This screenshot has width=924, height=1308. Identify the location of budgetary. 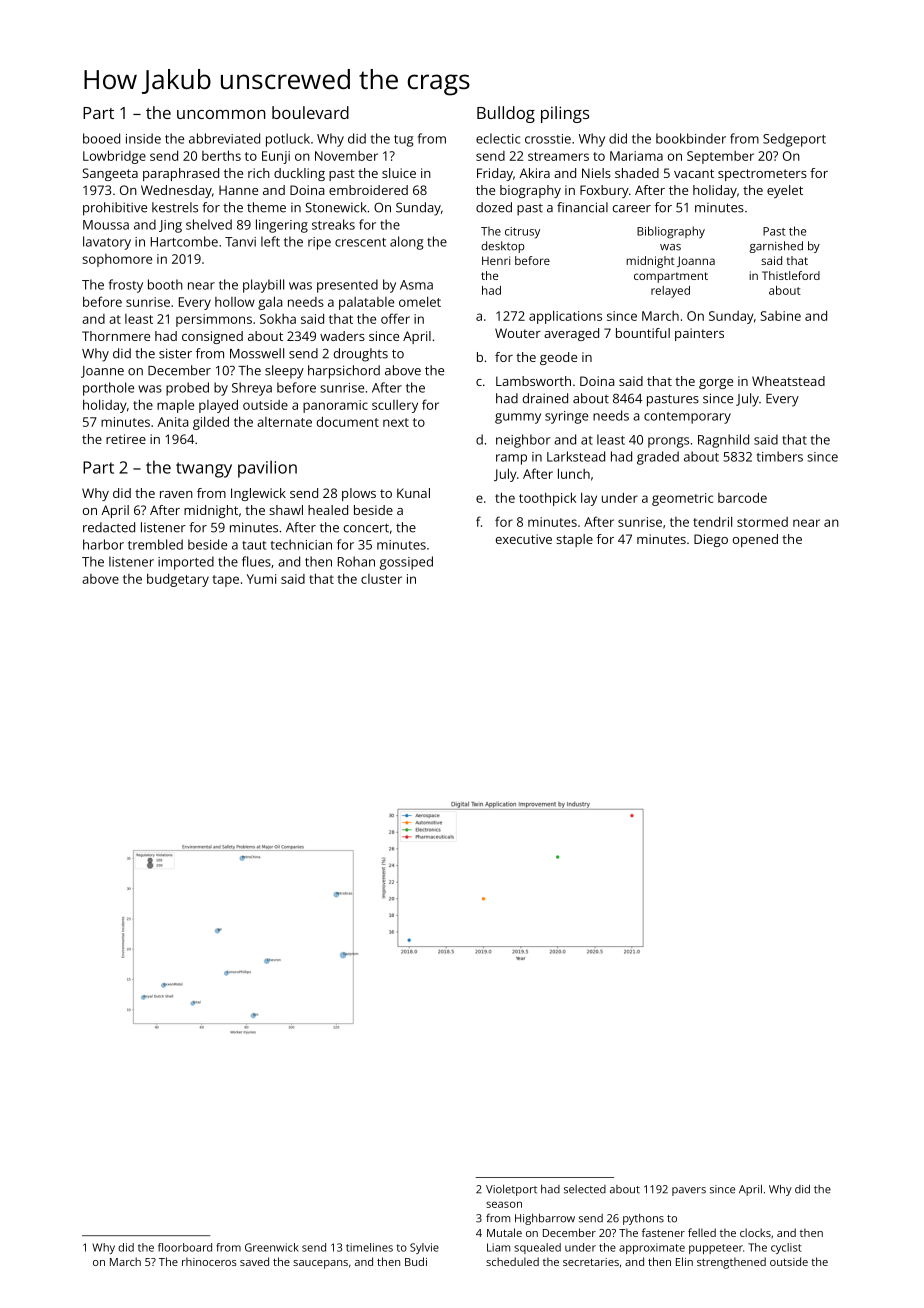
(178, 580).
